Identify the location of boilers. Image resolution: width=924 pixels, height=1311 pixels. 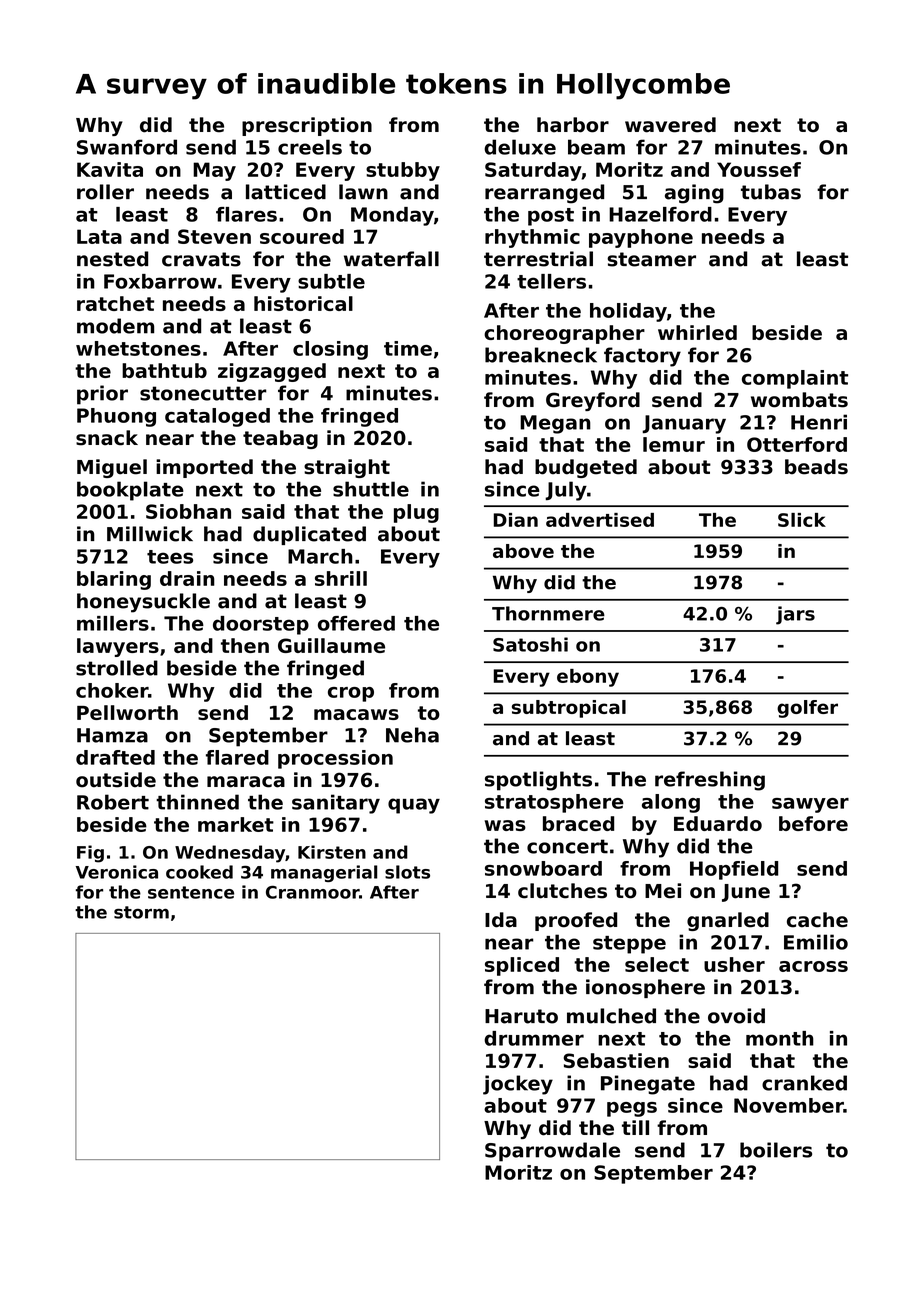
(776, 1150).
